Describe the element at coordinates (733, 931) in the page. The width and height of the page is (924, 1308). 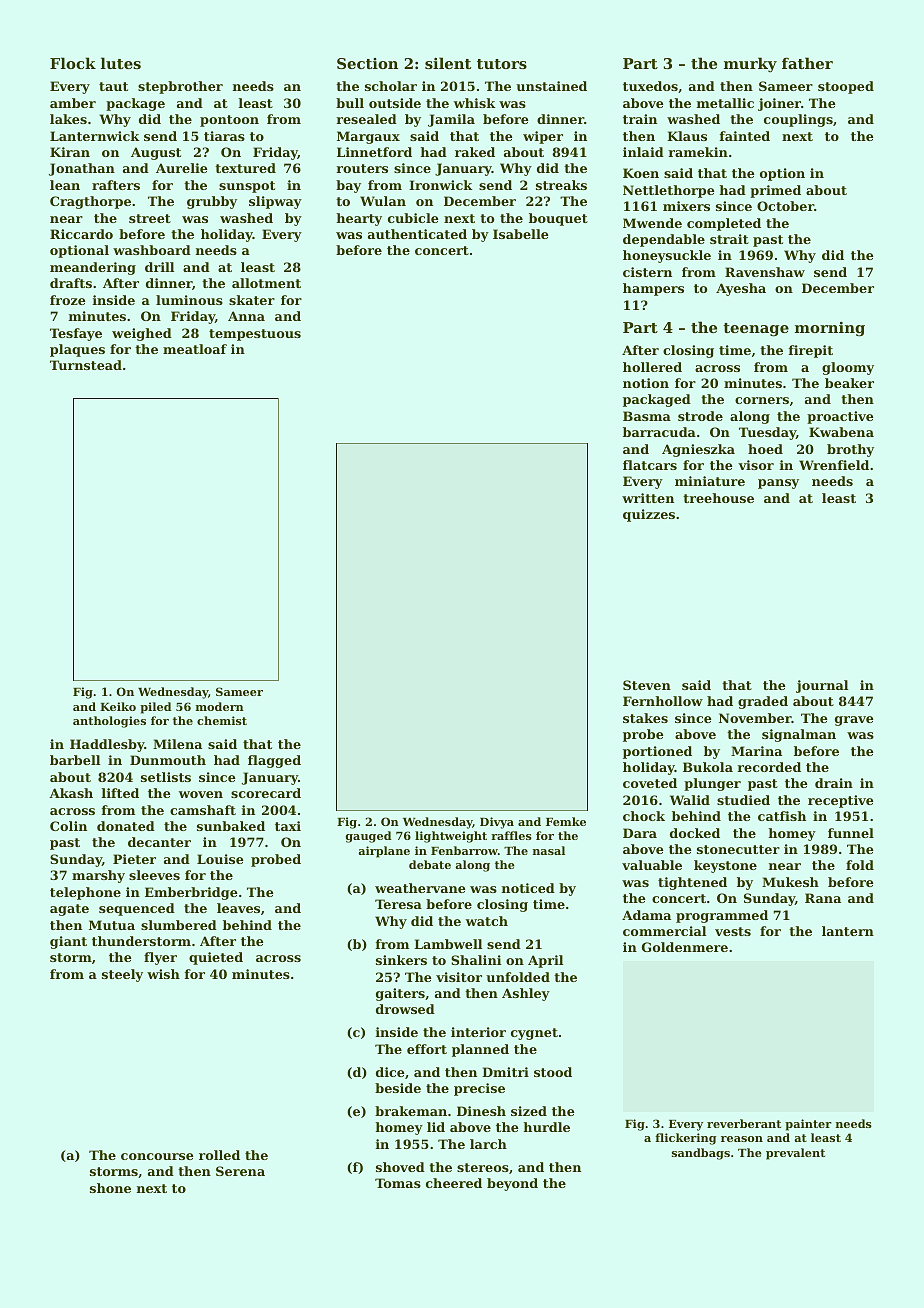
I see `vests` at that location.
